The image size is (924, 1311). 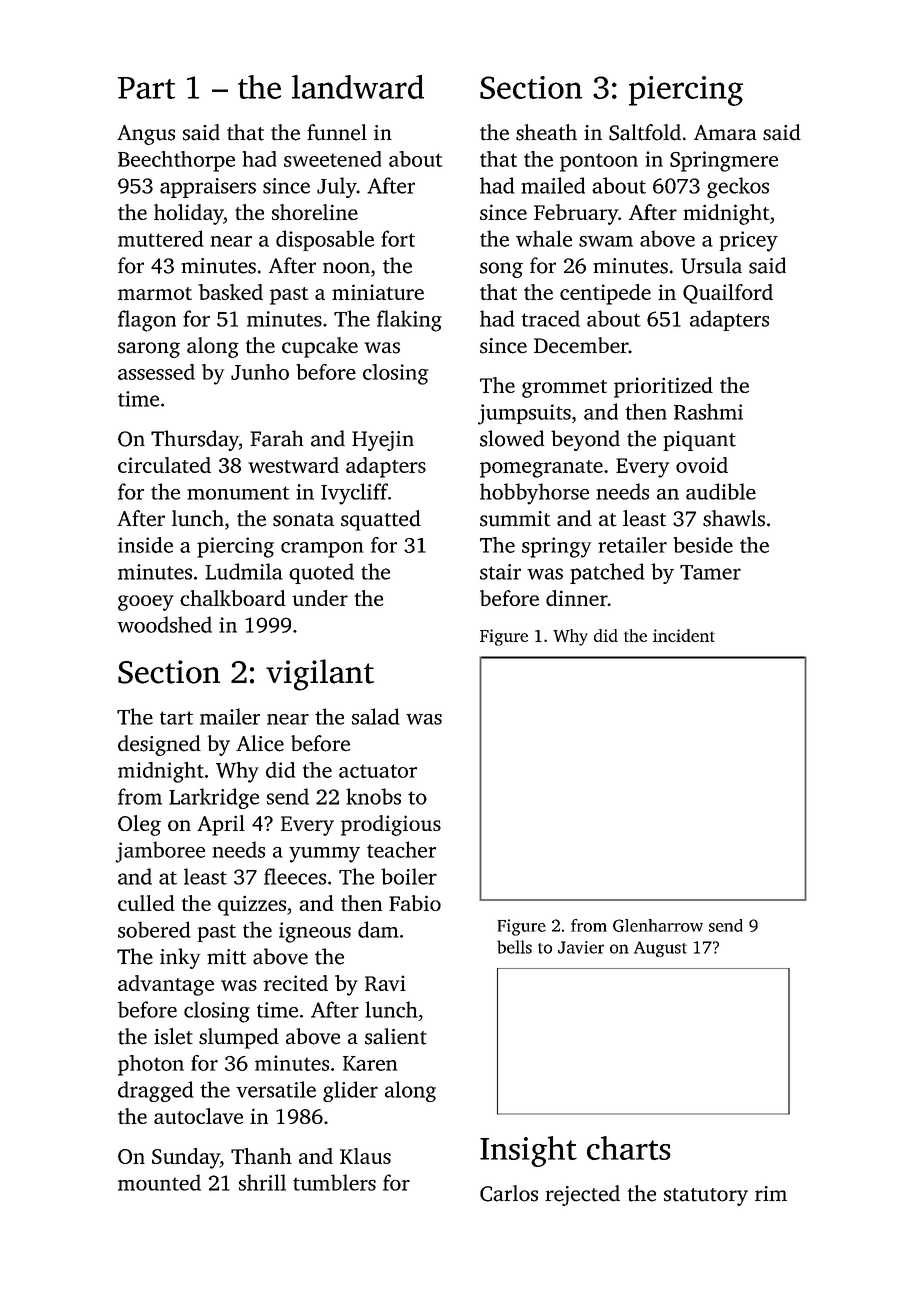 What do you see at coordinates (385, 983) in the page?
I see `Ravi` at bounding box center [385, 983].
